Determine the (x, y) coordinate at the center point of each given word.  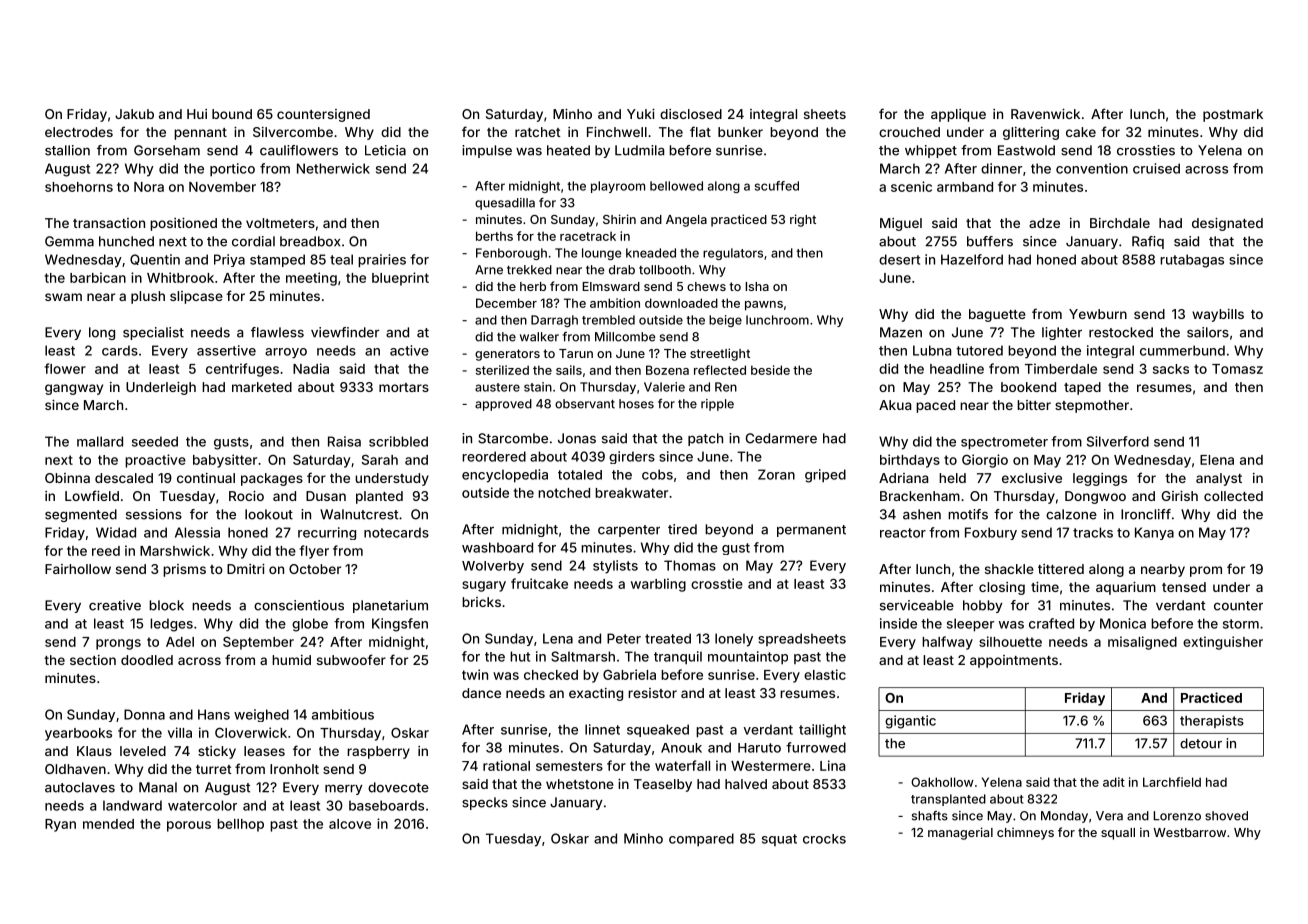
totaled (580, 475)
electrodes (79, 132)
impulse (487, 151)
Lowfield (92, 495)
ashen (922, 514)
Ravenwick (1045, 114)
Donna (144, 714)
